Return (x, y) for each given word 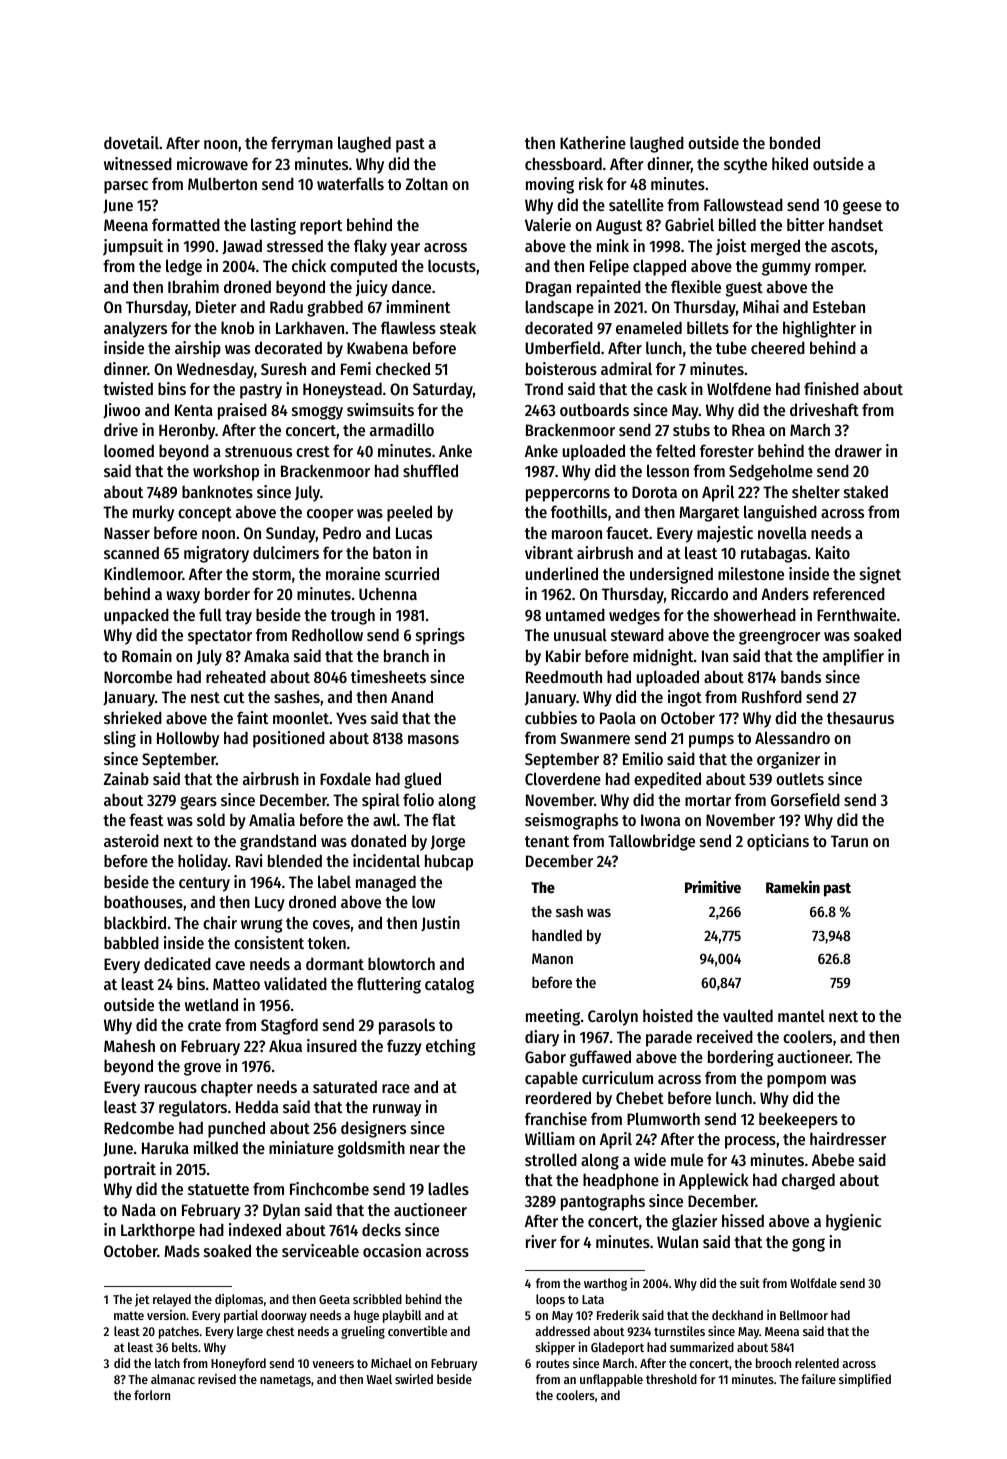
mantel (801, 1015)
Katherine (593, 142)
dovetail (131, 142)
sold (211, 819)
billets (708, 327)
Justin (440, 924)
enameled (649, 327)
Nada (139, 1209)
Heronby (187, 431)
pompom (796, 1081)
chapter (227, 1088)
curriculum (617, 1077)
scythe (745, 165)
